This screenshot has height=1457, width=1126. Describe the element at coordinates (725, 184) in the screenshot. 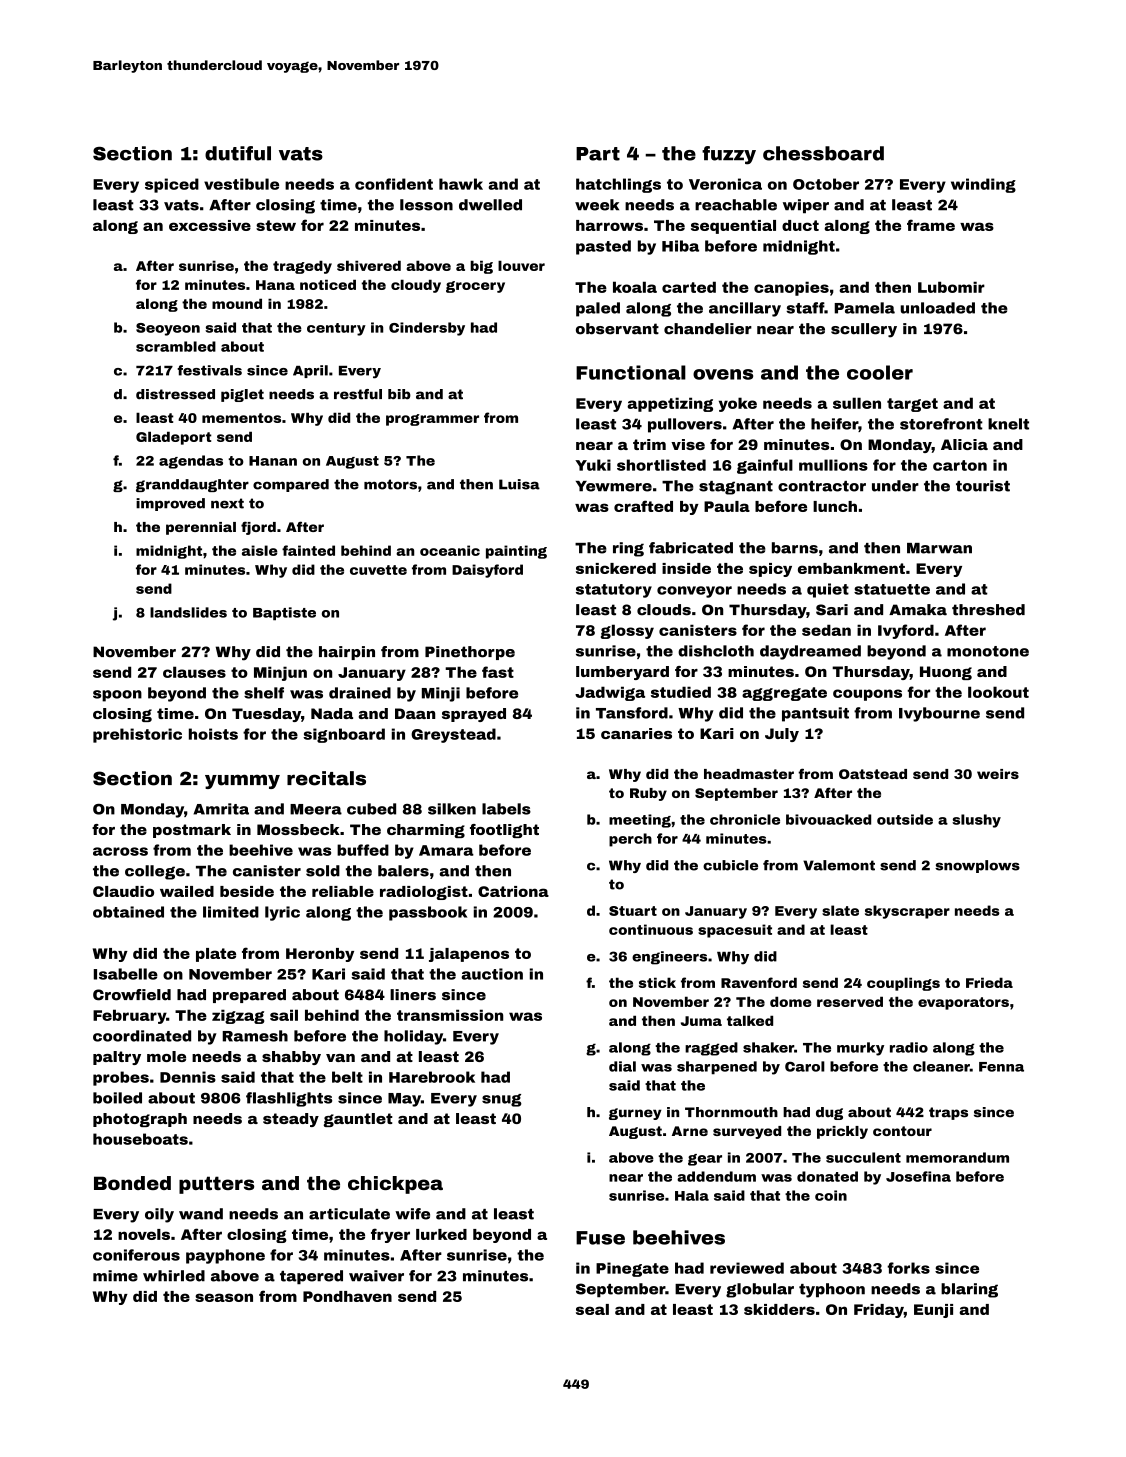

I see `Veronica` at that location.
